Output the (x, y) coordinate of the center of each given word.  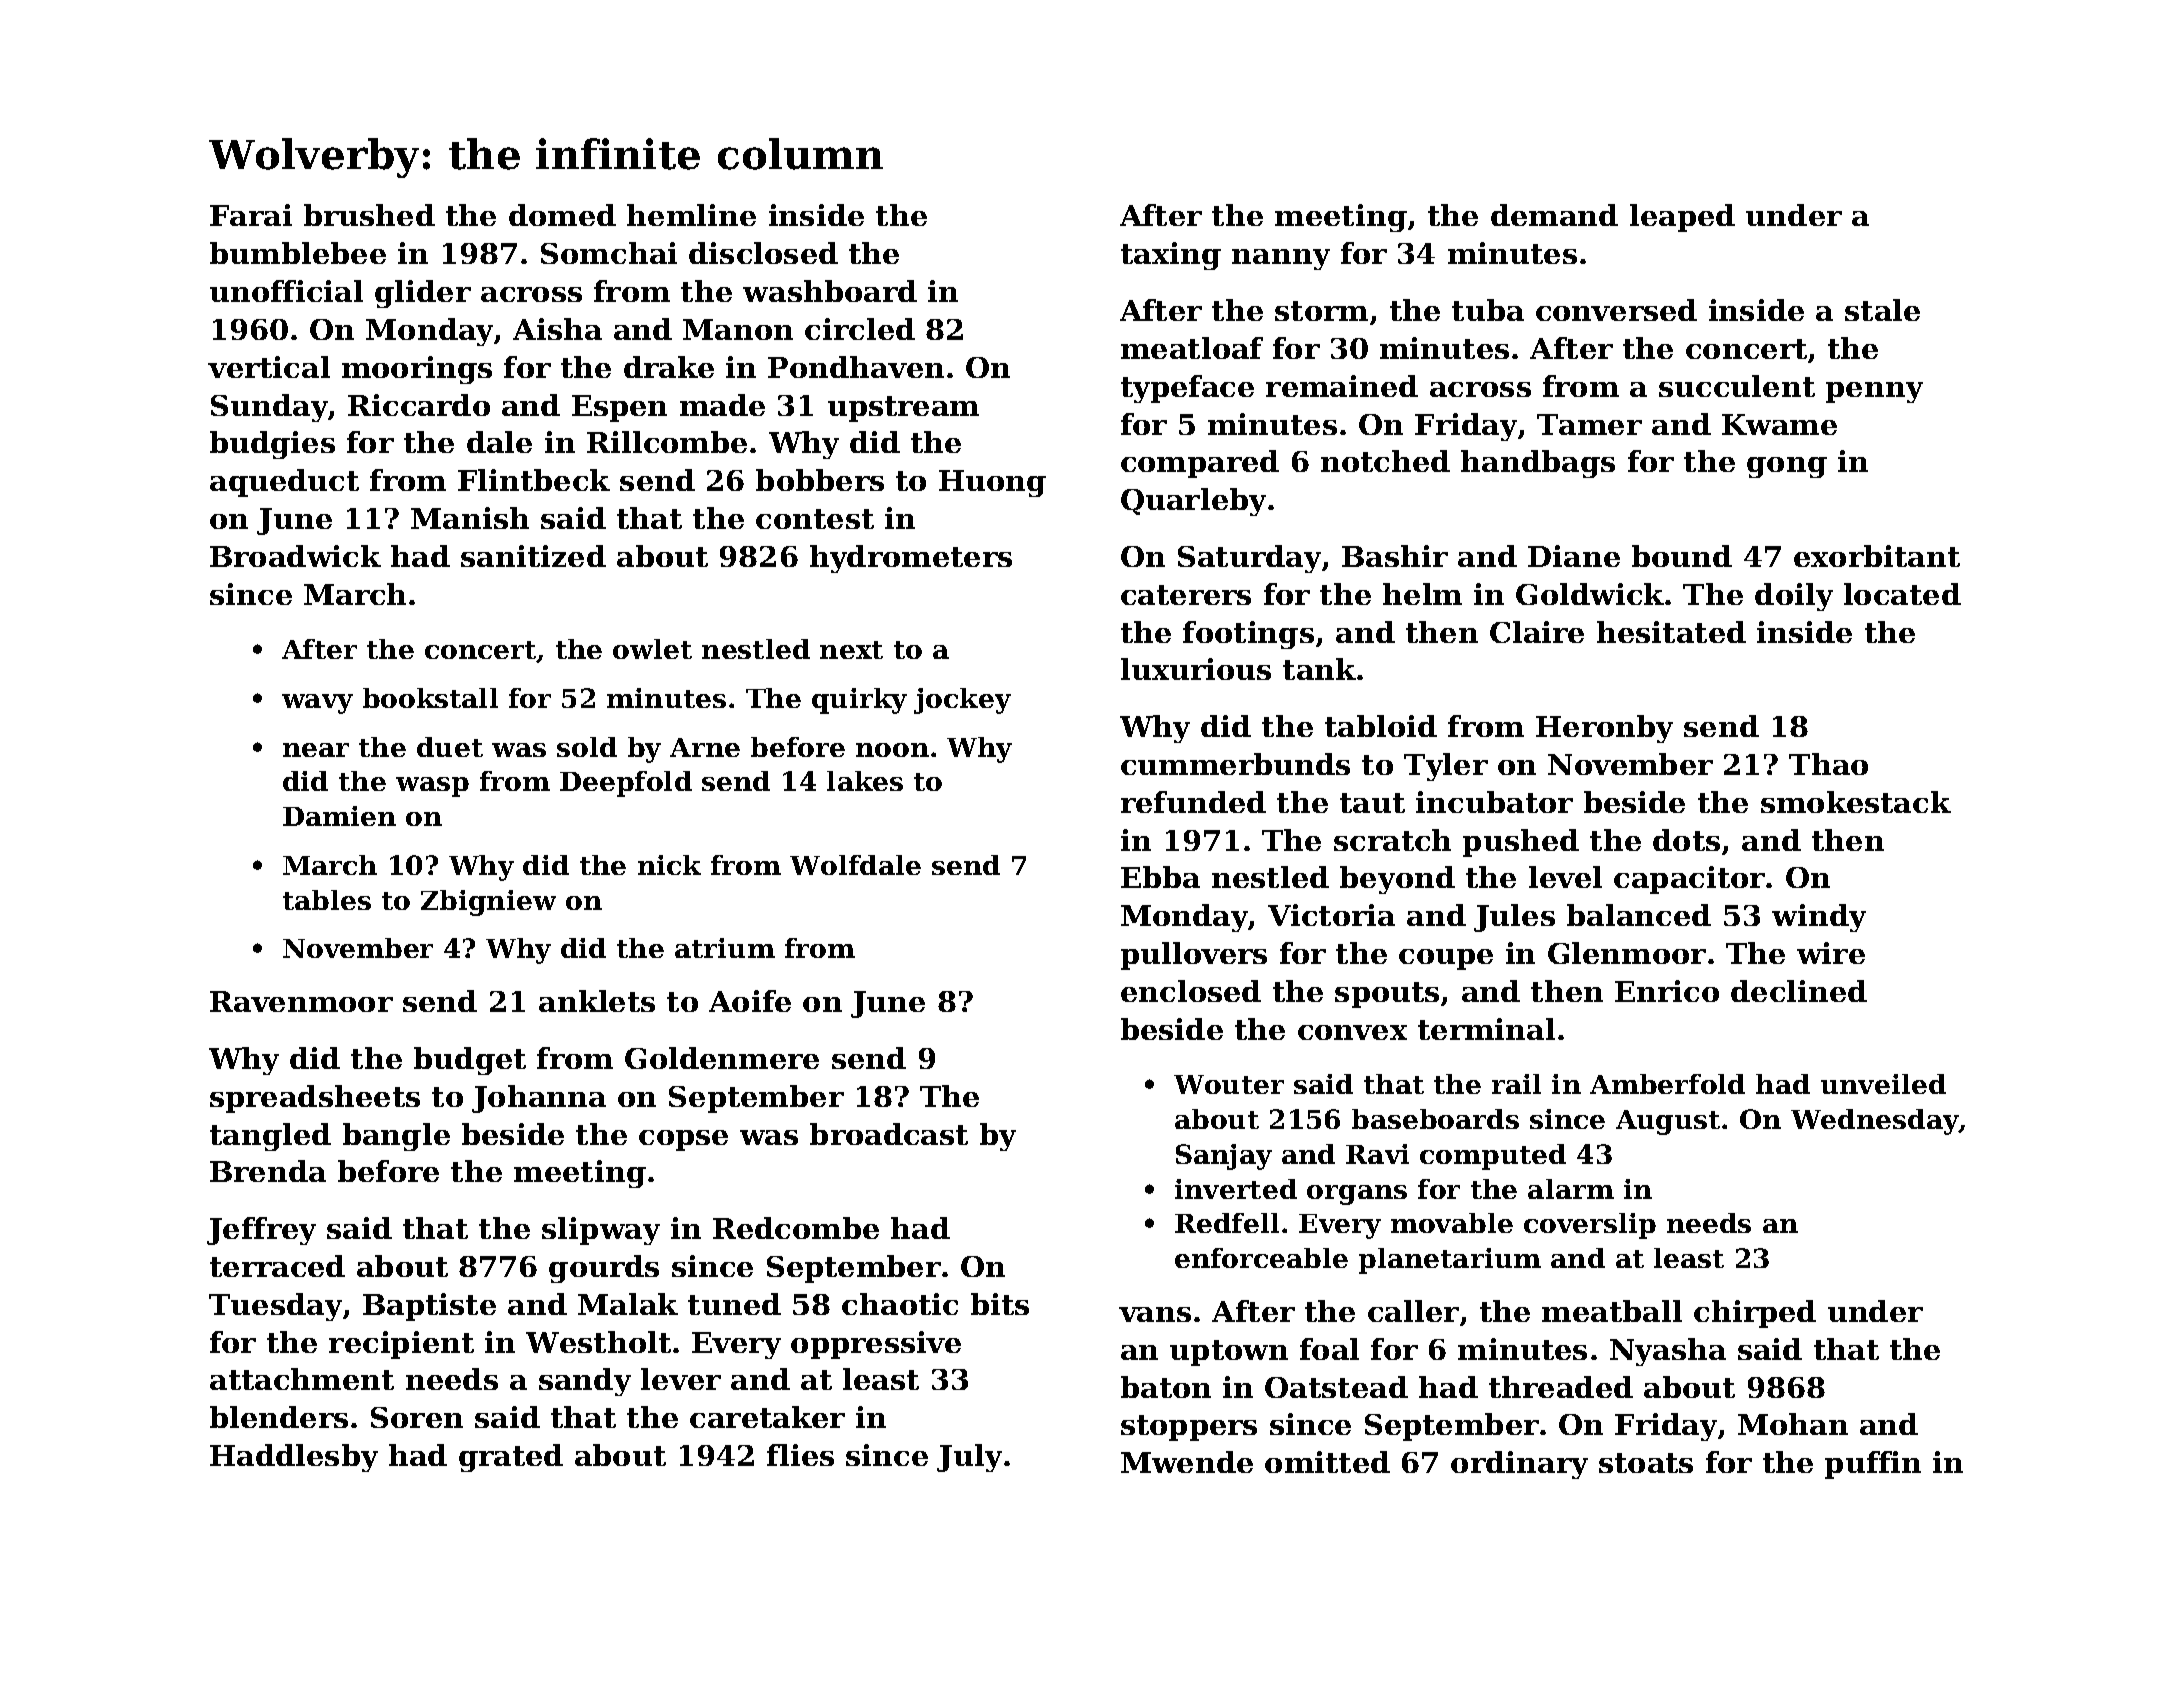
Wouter (1229, 1084)
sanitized (533, 556)
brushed (369, 215)
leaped (1682, 218)
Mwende (1187, 1462)
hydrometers (911, 559)
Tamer (1589, 424)
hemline (691, 215)
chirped (1755, 1314)
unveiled (1883, 1084)
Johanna (539, 1099)
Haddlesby (294, 1458)
